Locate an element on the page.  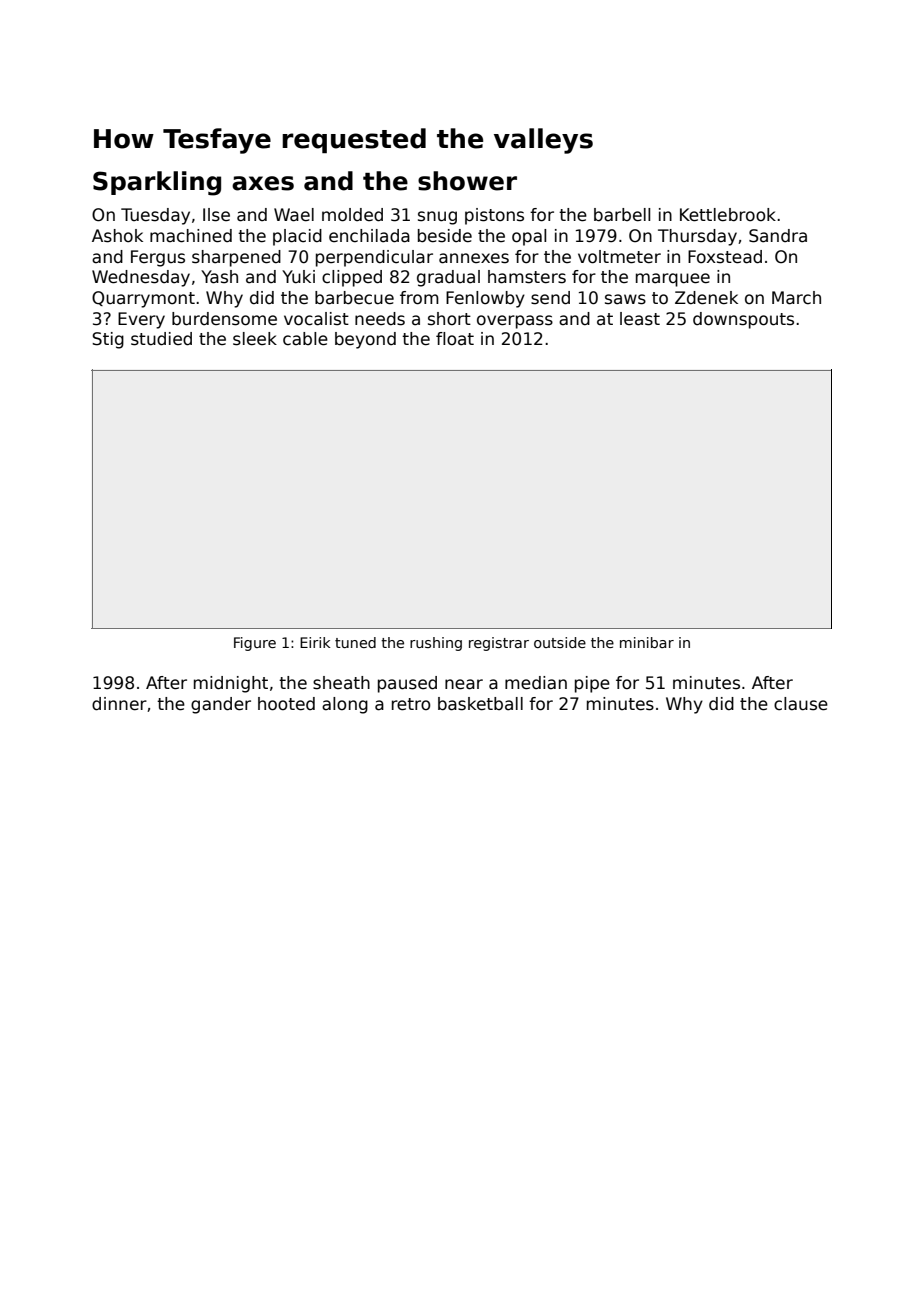
studied is located at coordinates (161, 339).
